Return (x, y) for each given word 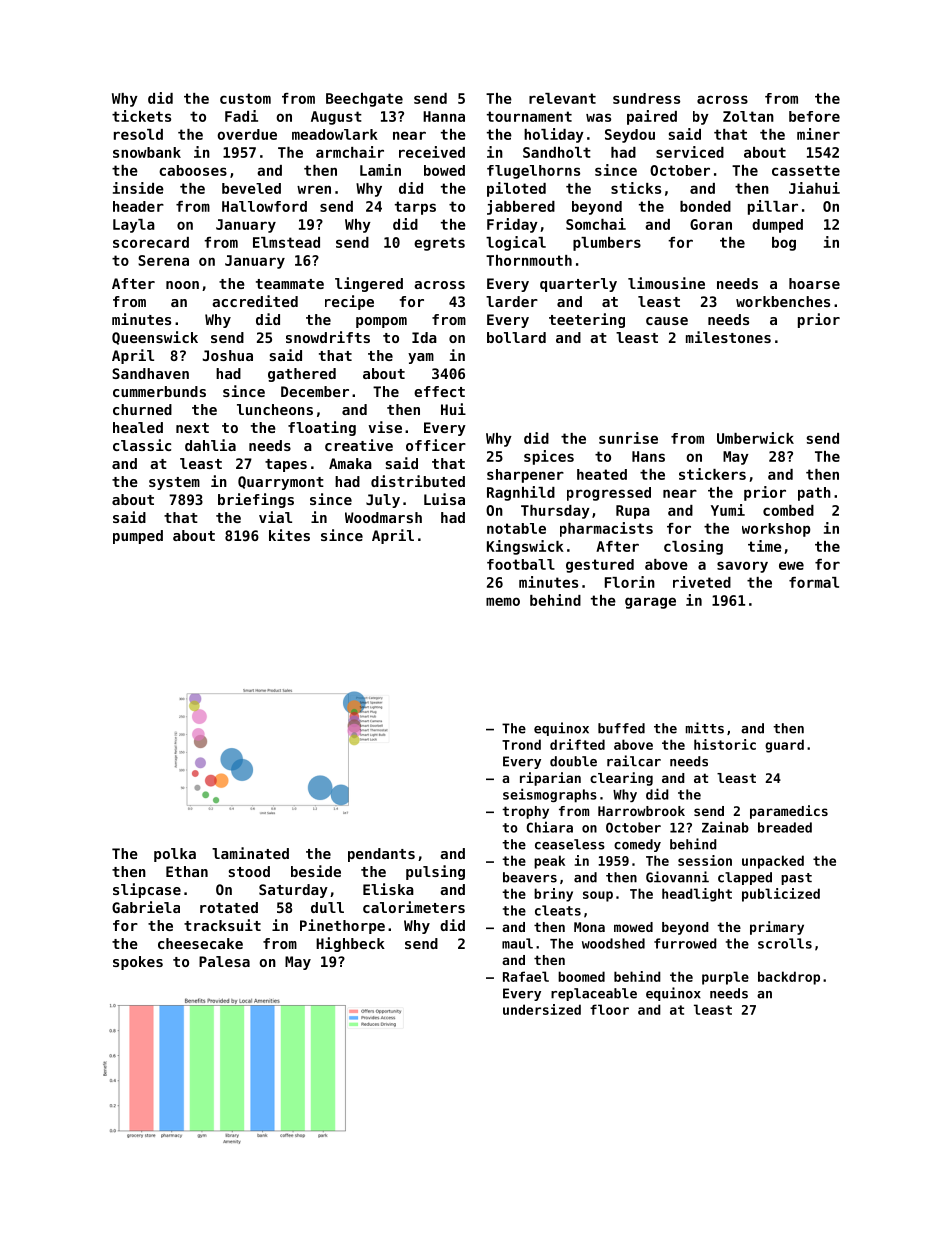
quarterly (578, 285)
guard (784, 746)
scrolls (785, 943)
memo (503, 601)
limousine (666, 283)
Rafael (526, 976)
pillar (773, 207)
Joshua (228, 355)
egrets (439, 244)
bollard (516, 337)
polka (175, 855)
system (174, 483)
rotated (229, 907)
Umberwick (755, 438)
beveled (251, 188)
